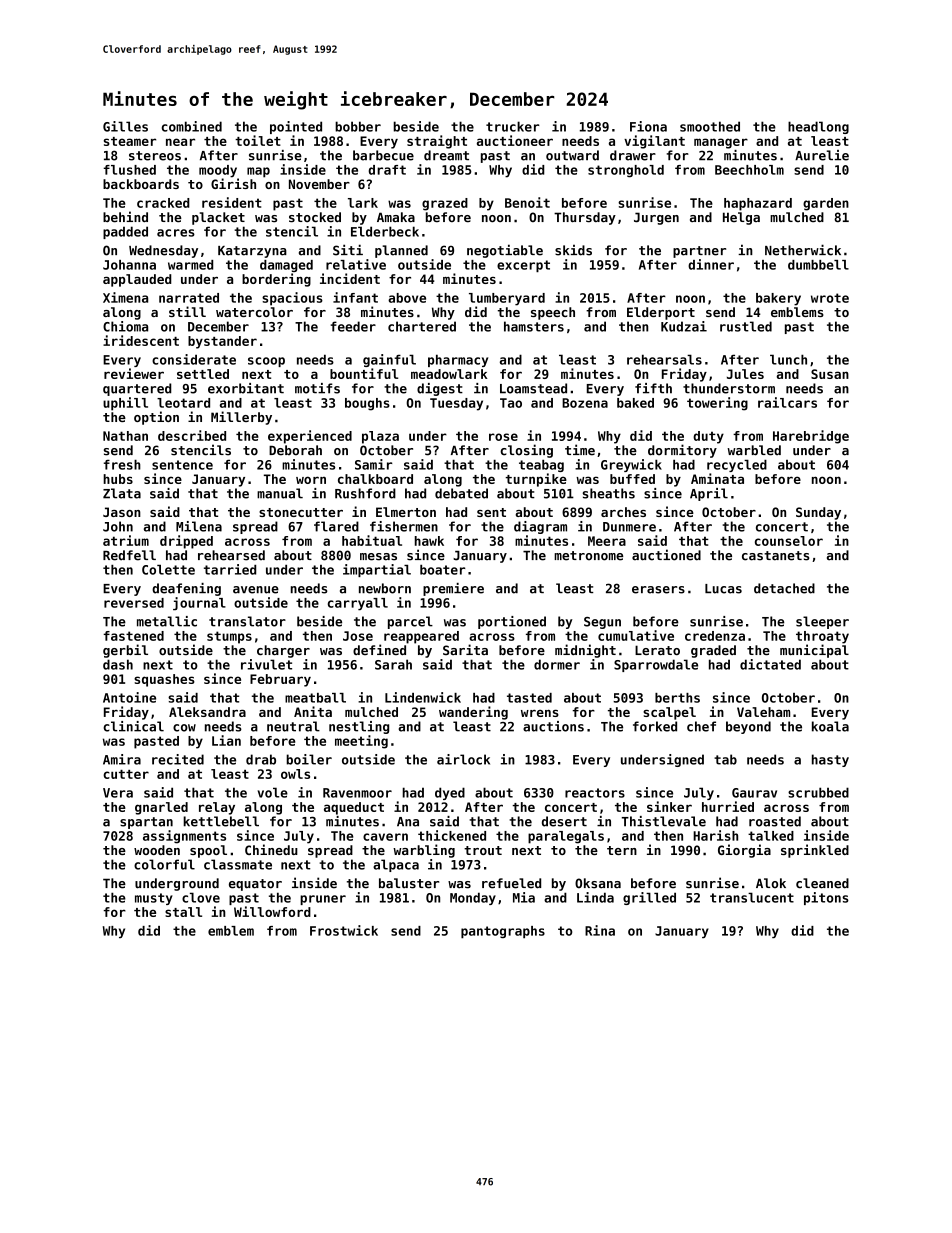 The height and width of the screenshot is (1233, 952). What do you see at coordinates (818, 513) in the screenshot?
I see `Sunday` at bounding box center [818, 513].
